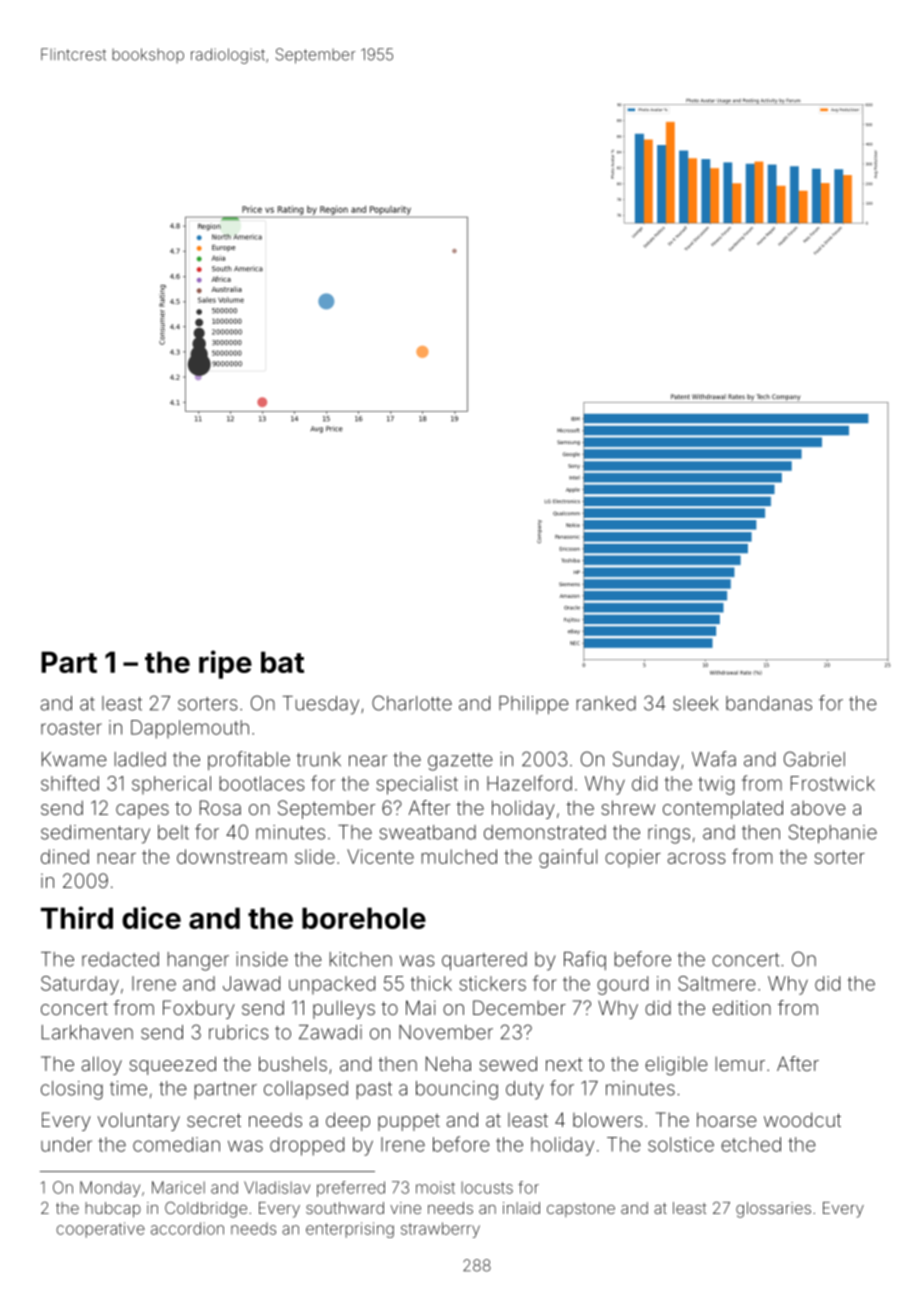 This document has width=924, height=1308. Describe the element at coordinates (225, 664) in the document. I see `ripe` at that location.
